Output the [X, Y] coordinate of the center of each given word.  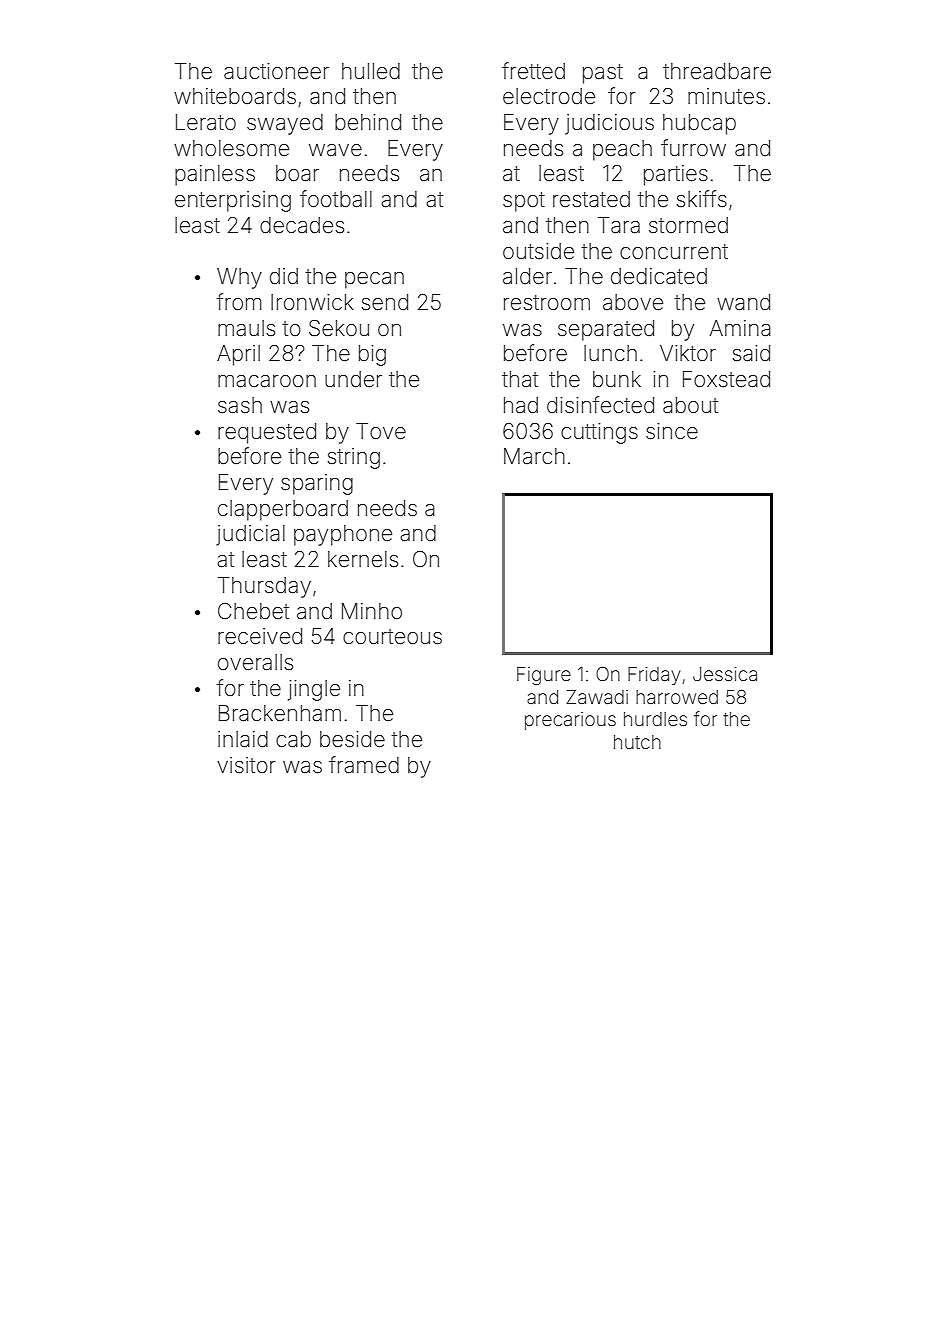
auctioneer [276, 71]
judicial [250, 535]
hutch [637, 742]
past [603, 74]
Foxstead [726, 379]
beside [352, 739]
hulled [371, 71]
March [534, 456]
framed [364, 765]
